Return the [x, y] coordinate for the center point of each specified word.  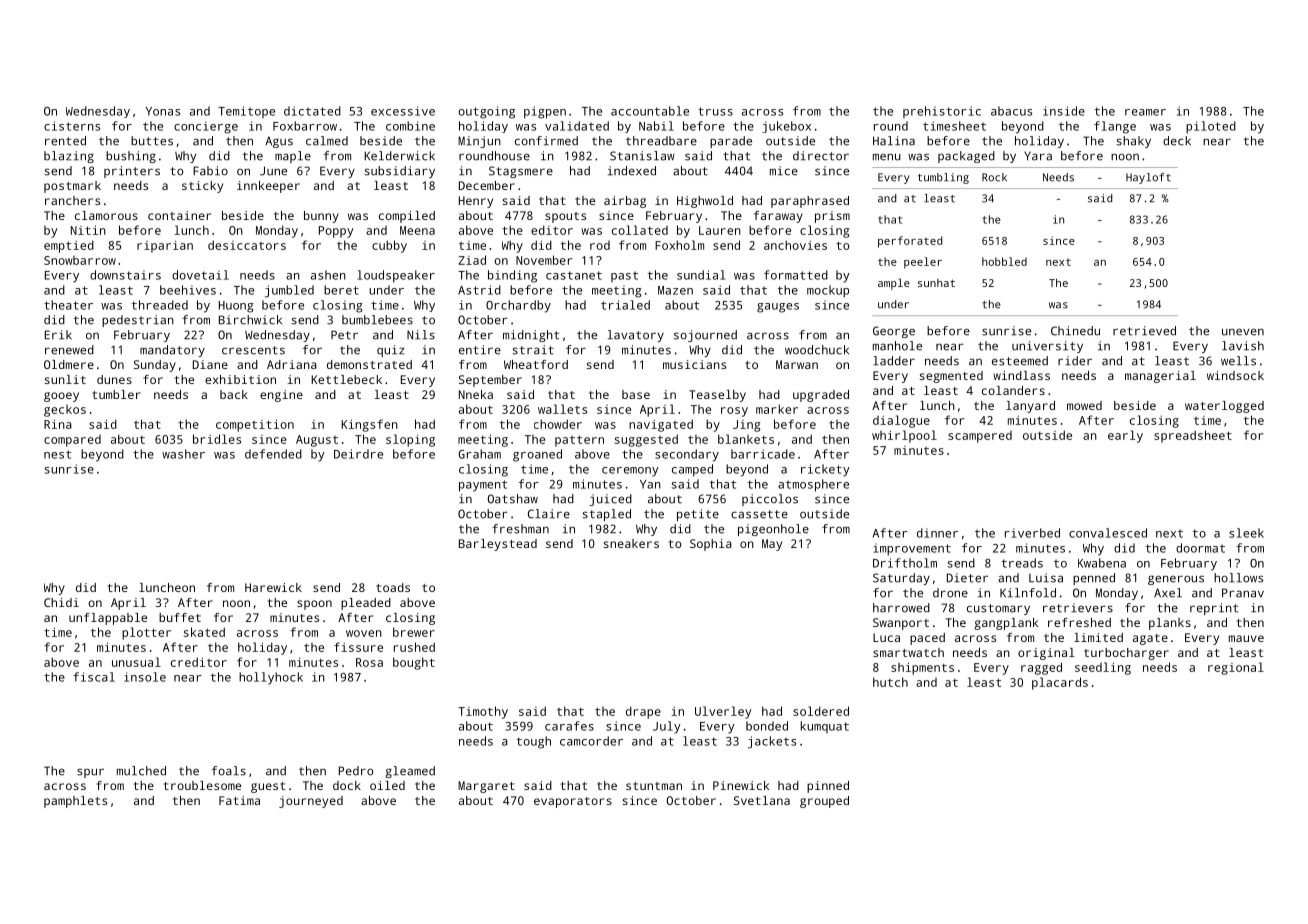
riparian [165, 247]
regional [1236, 668]
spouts [565, 217]
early [1125, 436]
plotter [146, 633]
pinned [828, 787]
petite [698, 515]
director [821, 156]
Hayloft [1148, 178]
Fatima [239, 800]
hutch [890, 682]
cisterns [72, 126]
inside [1064, 111]
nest [57, 454]
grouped [824, 802]
